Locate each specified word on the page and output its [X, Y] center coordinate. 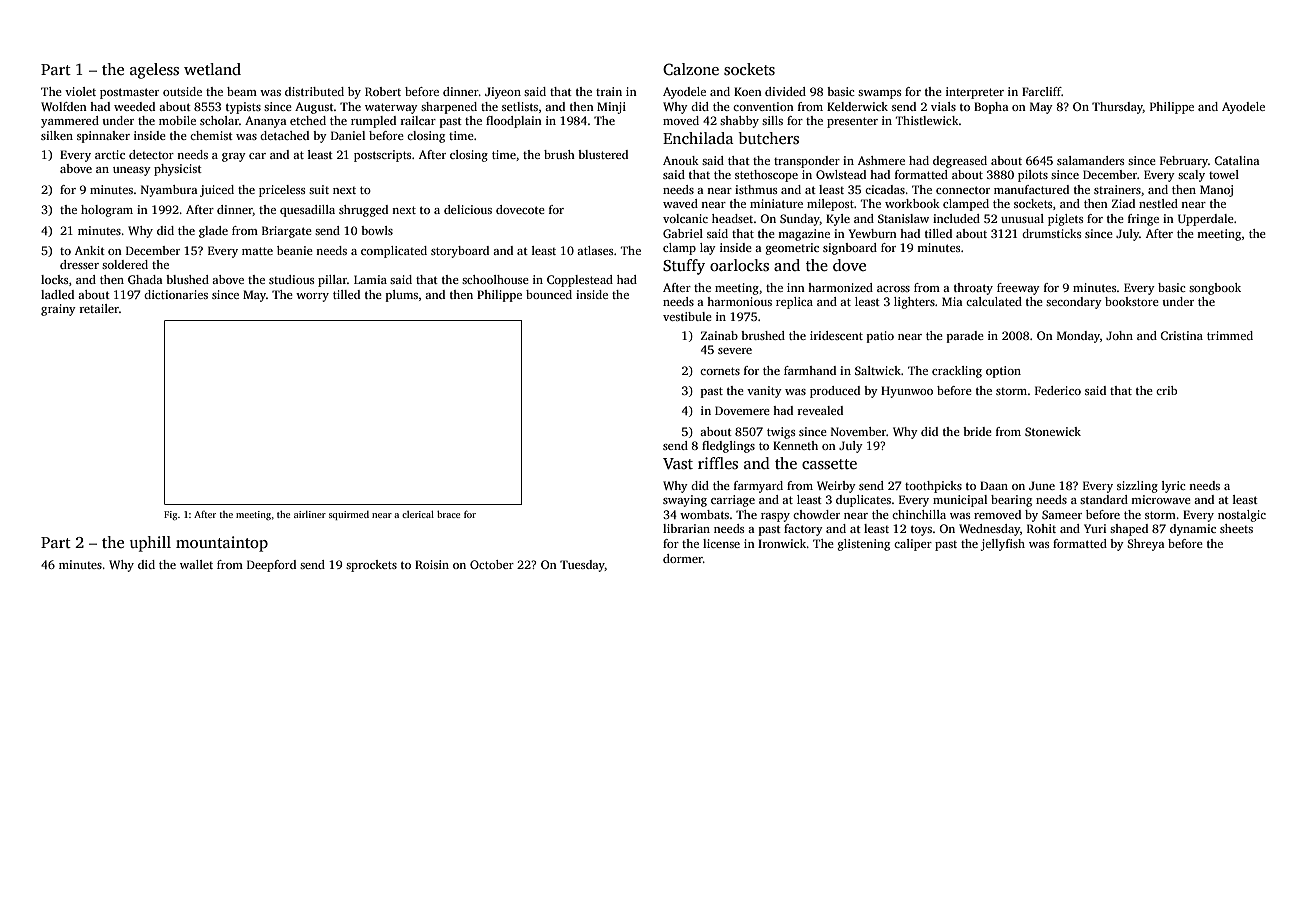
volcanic [685, 218]
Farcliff [1042, 91]
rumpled [373, 122]
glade [213, 232]
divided [785, 91]
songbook [1215, 289]
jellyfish [1003, 545]
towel [1224, 174]
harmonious [739, 301]
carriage [733, 501]
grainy [58, 310]
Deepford [271, 566]
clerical [418, 514]
